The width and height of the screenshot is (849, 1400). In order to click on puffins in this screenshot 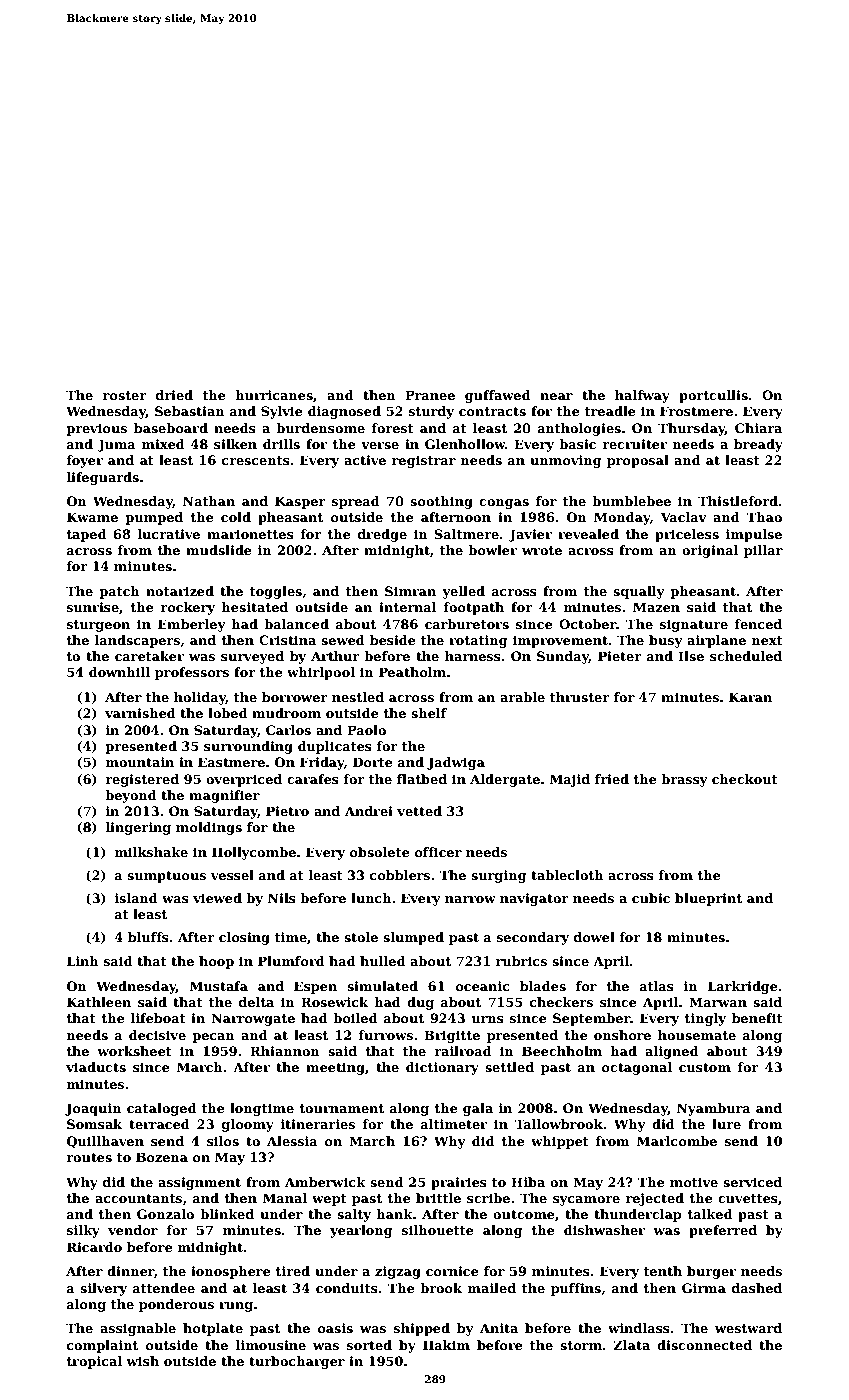, I will do `click(576, 1289)`.
